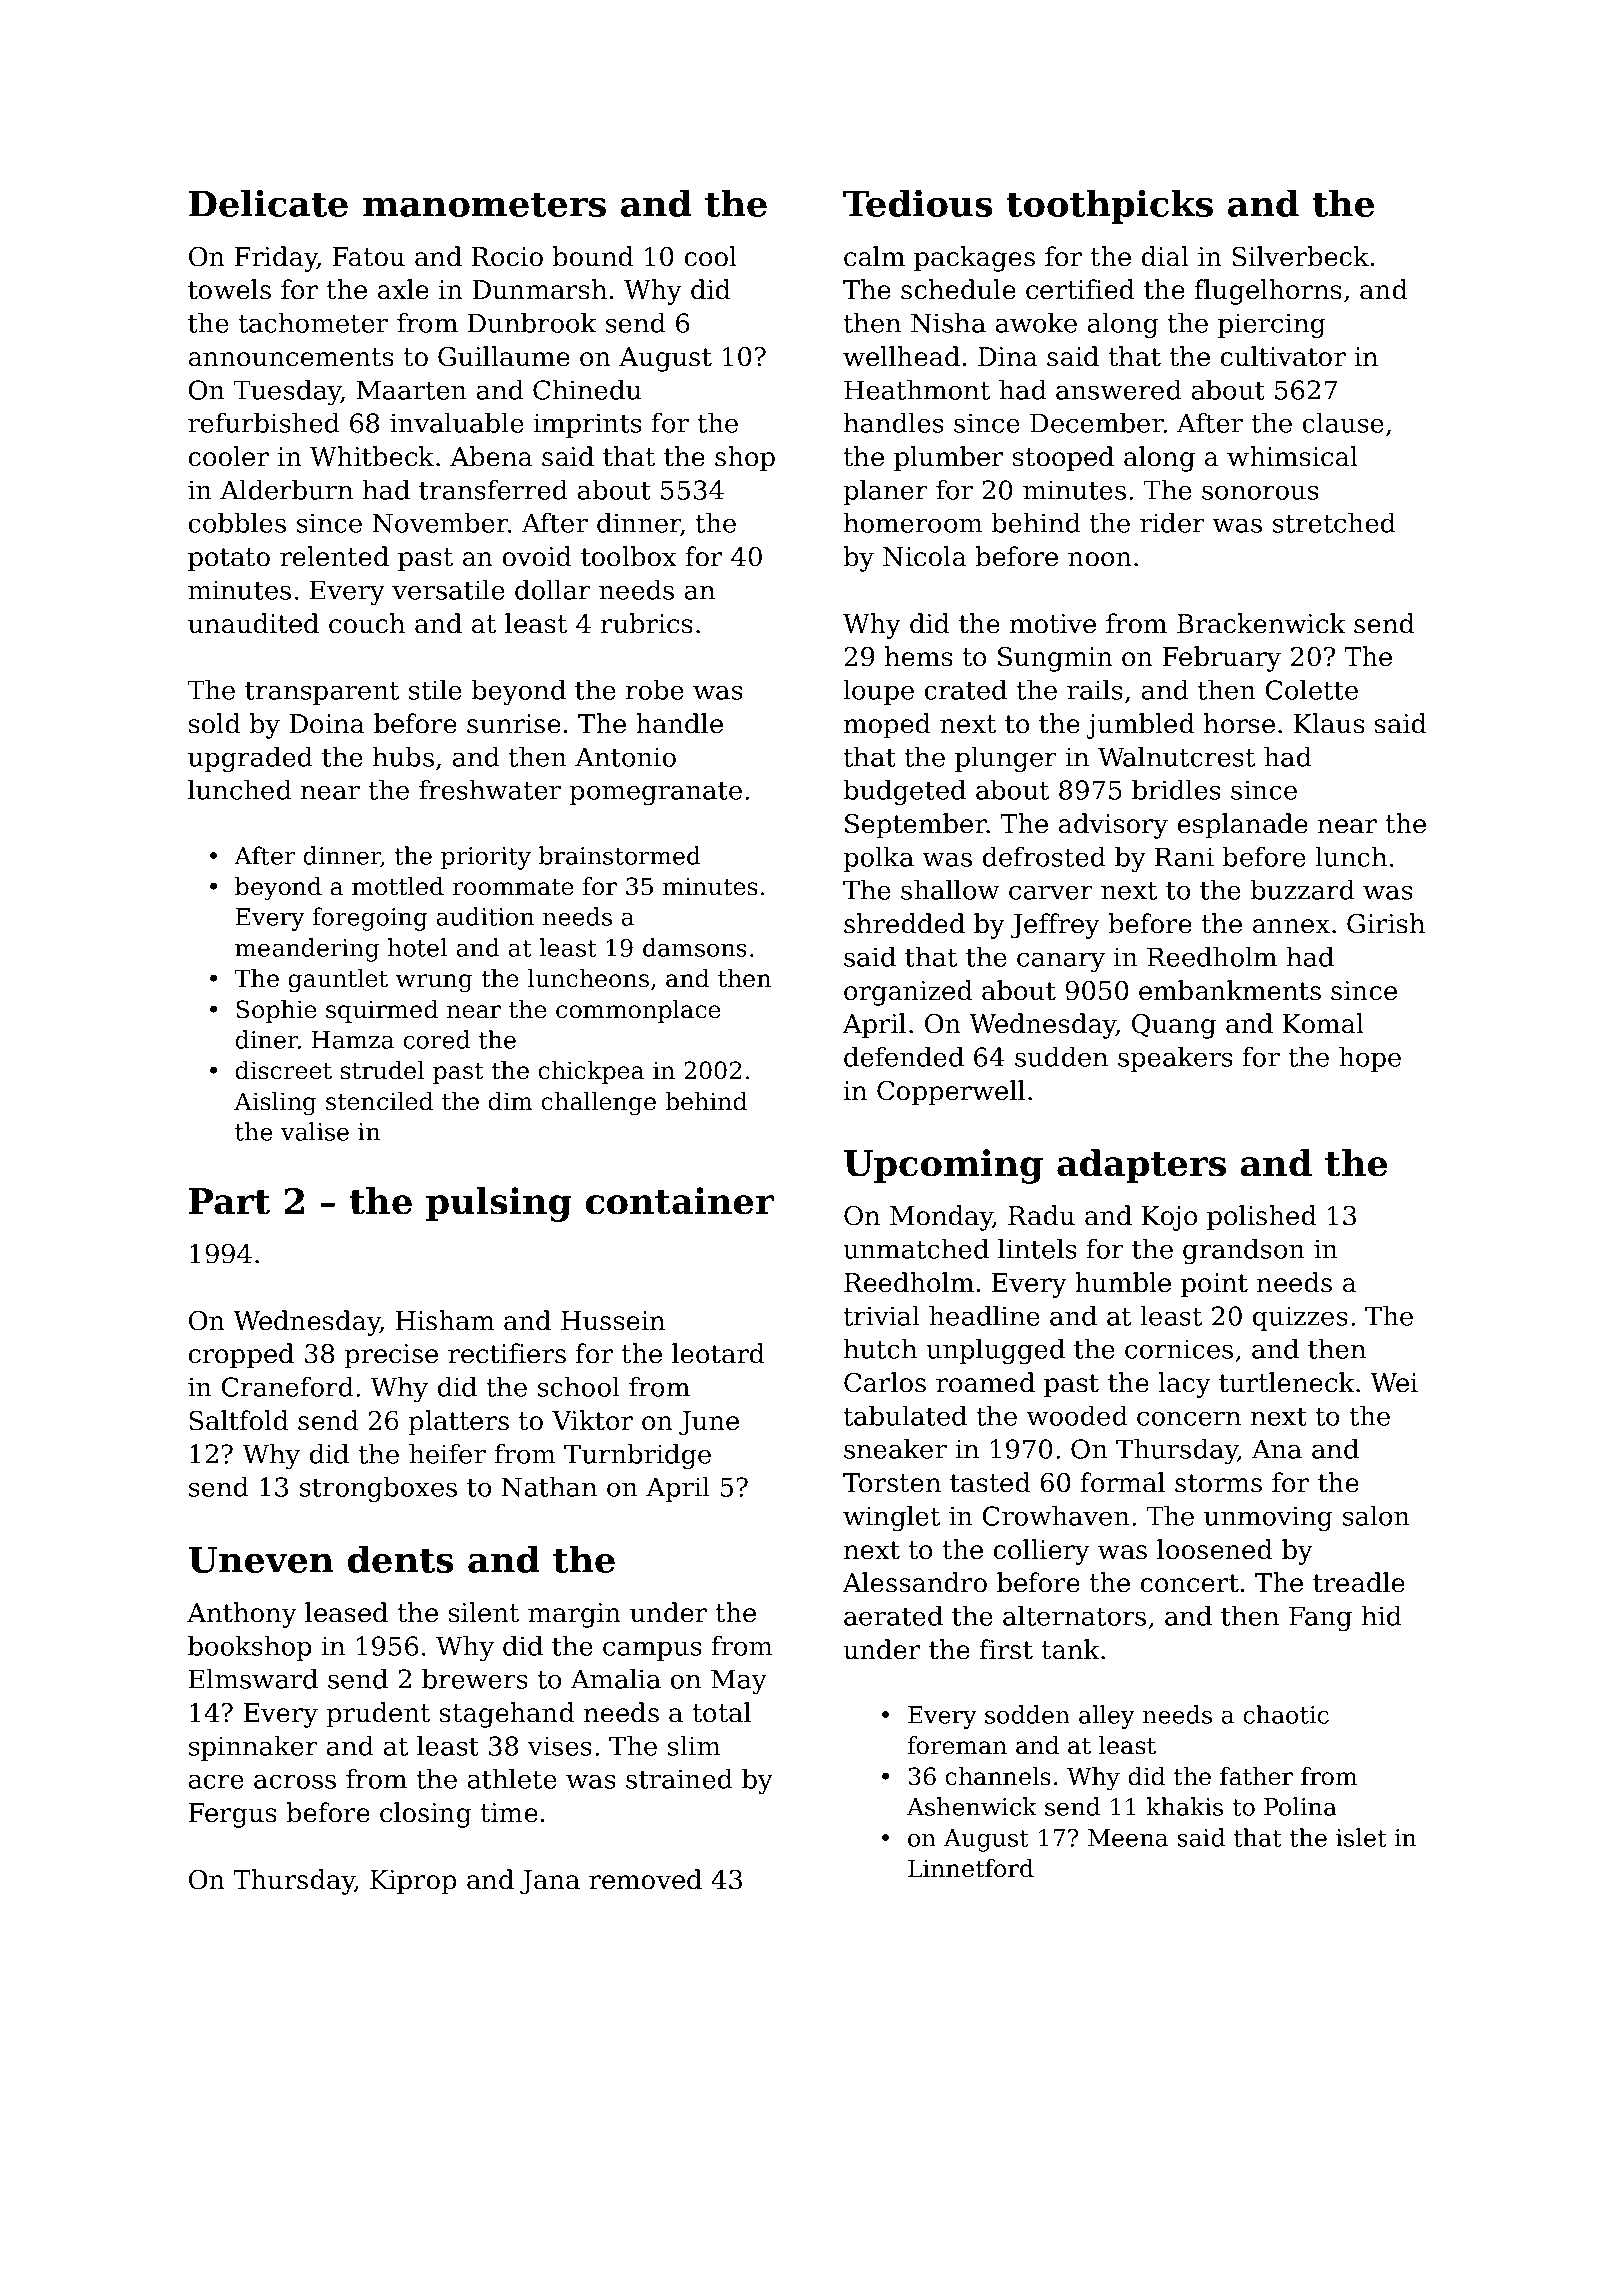 The image size is (1620, 2292). Describe the element at coordinates (919, 656) in the image. I see `hems` at that location.
